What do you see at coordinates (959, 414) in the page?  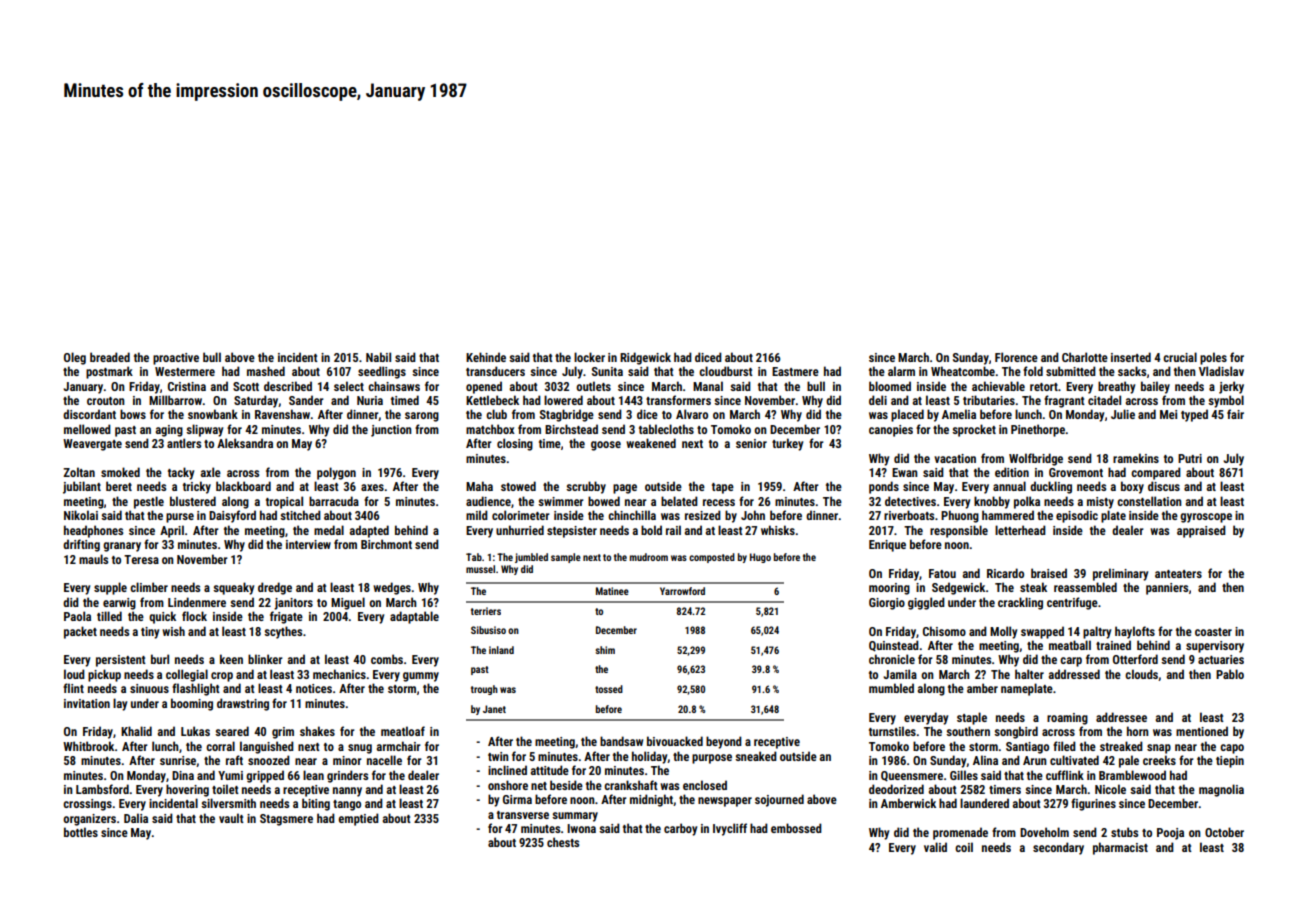 I see `Amelia` at bounding box center [959, 414].
